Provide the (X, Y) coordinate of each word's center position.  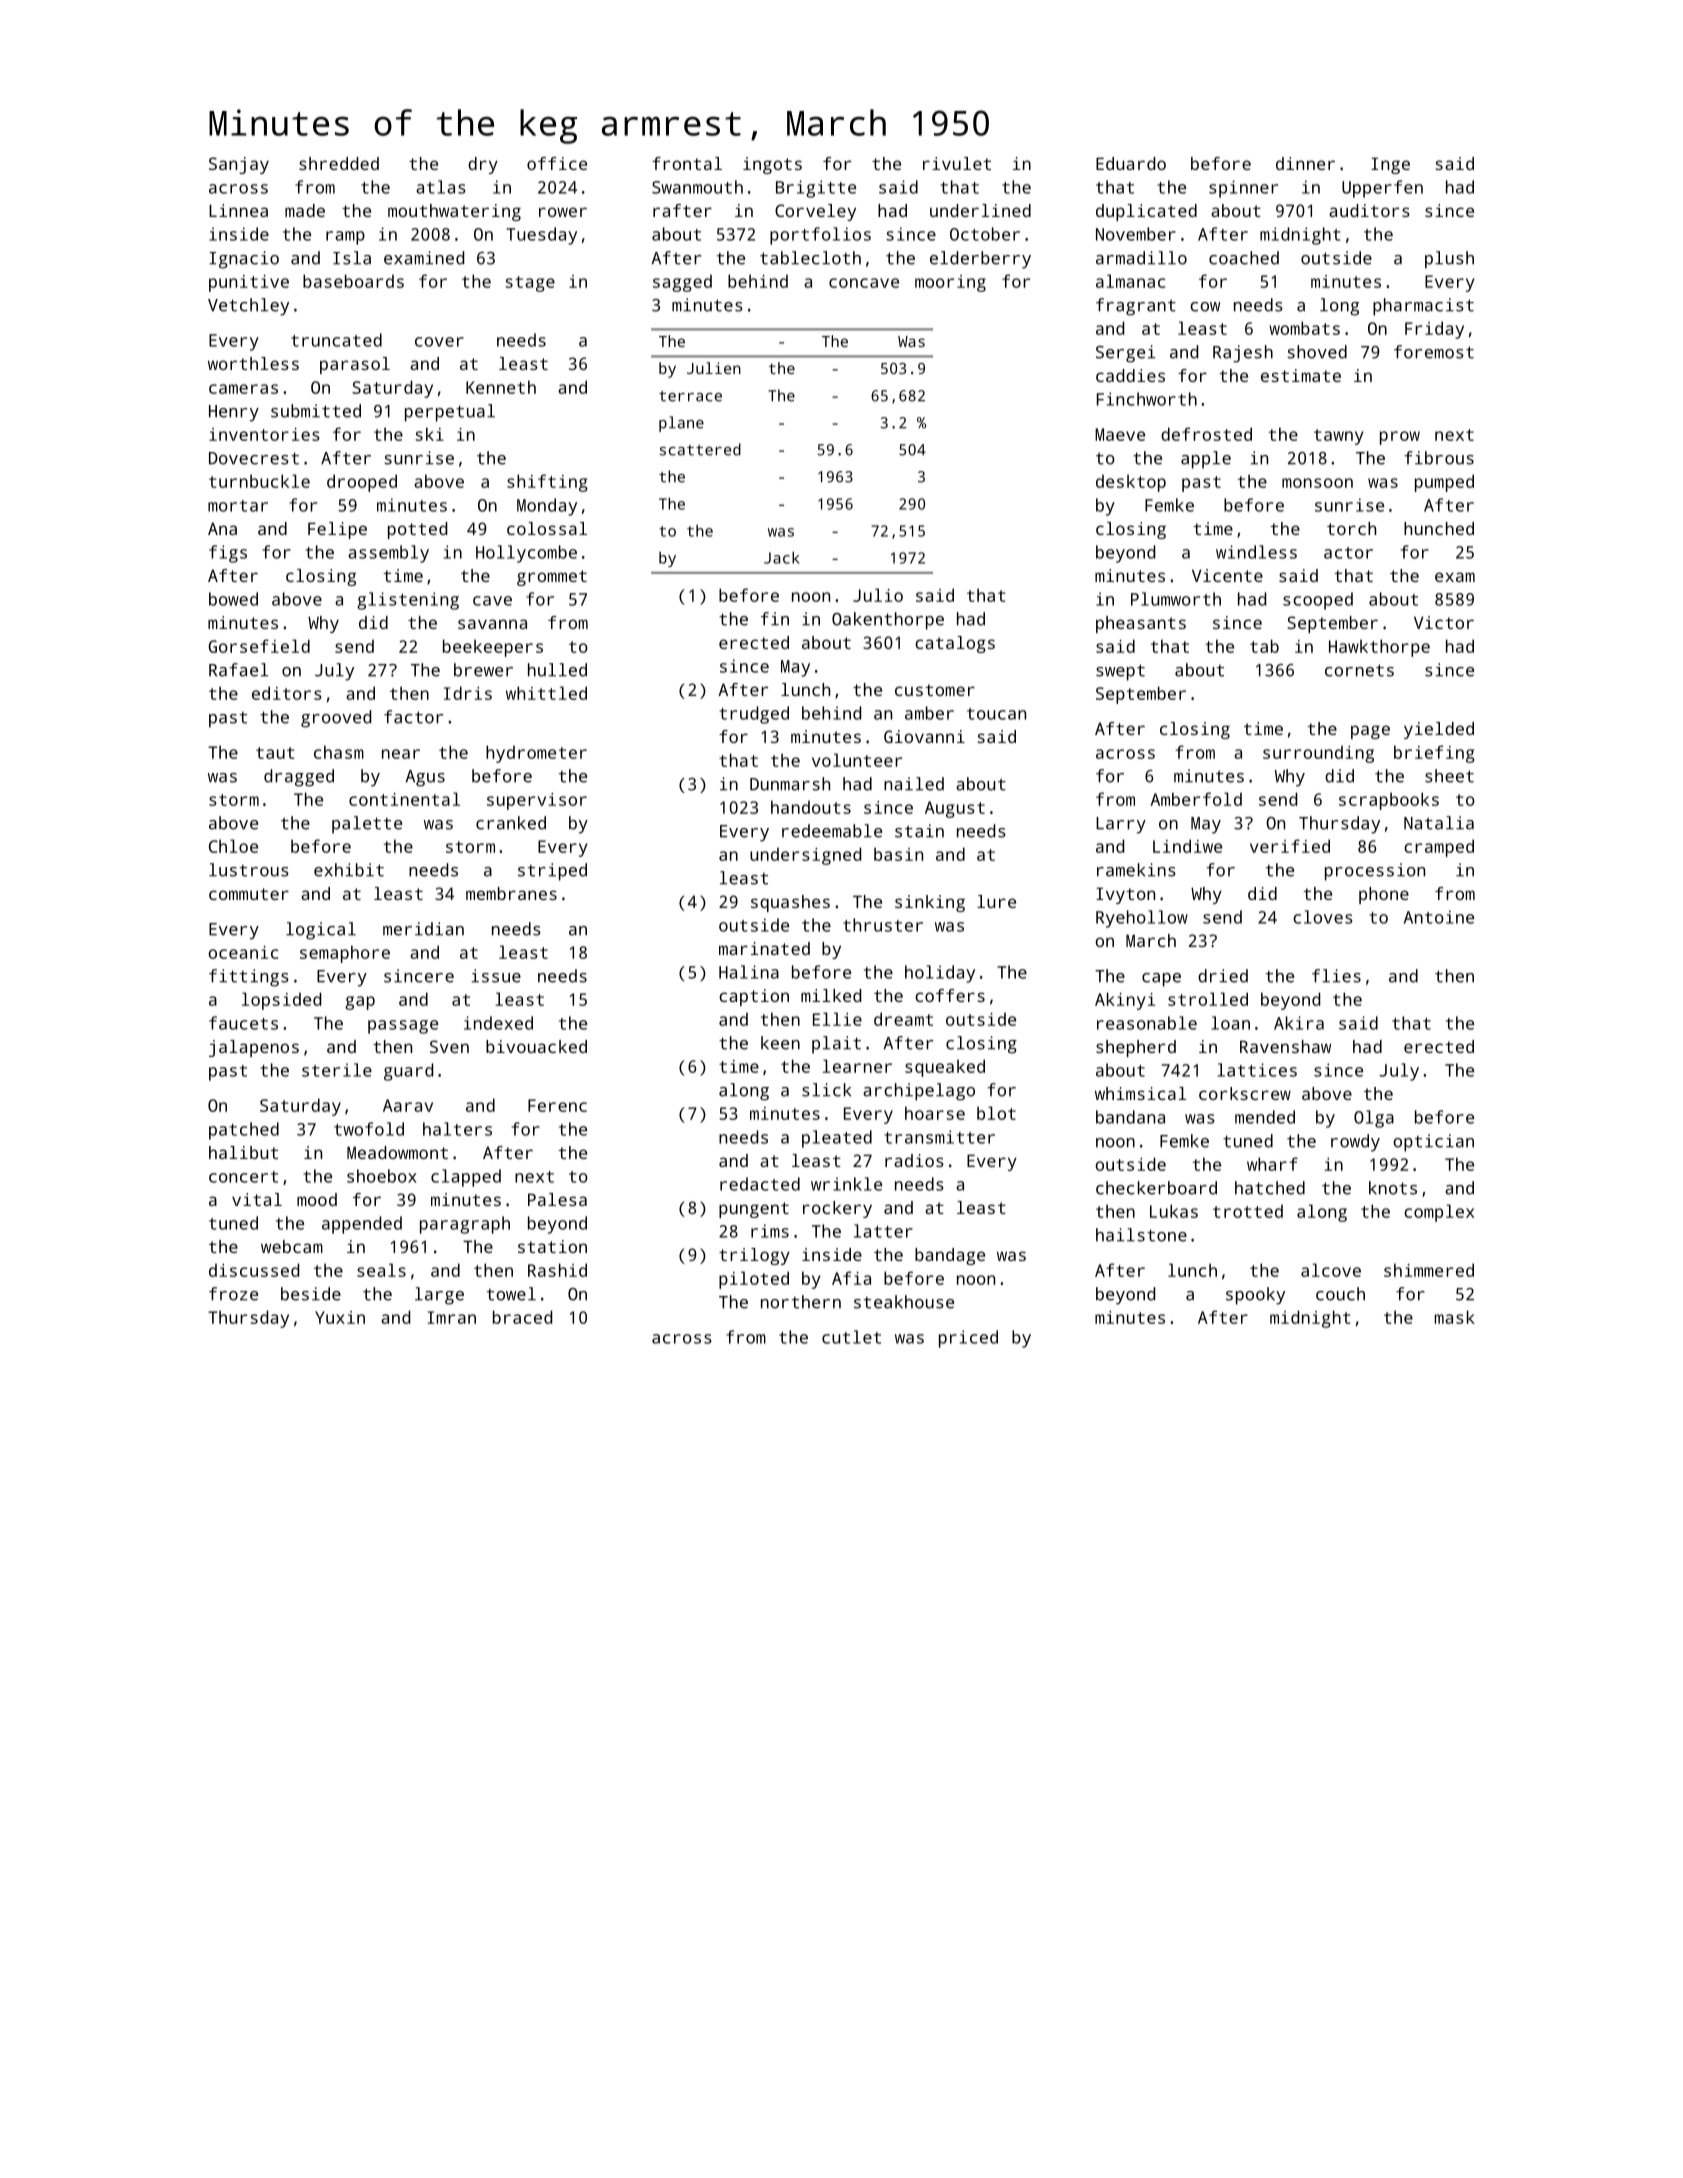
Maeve (1120, 434)
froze (233, 1294)
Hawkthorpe (1379, 648)
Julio (878, 595)
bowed (233, 599)
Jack (782, 558)
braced (522, 1317)
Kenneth (501, 387)
